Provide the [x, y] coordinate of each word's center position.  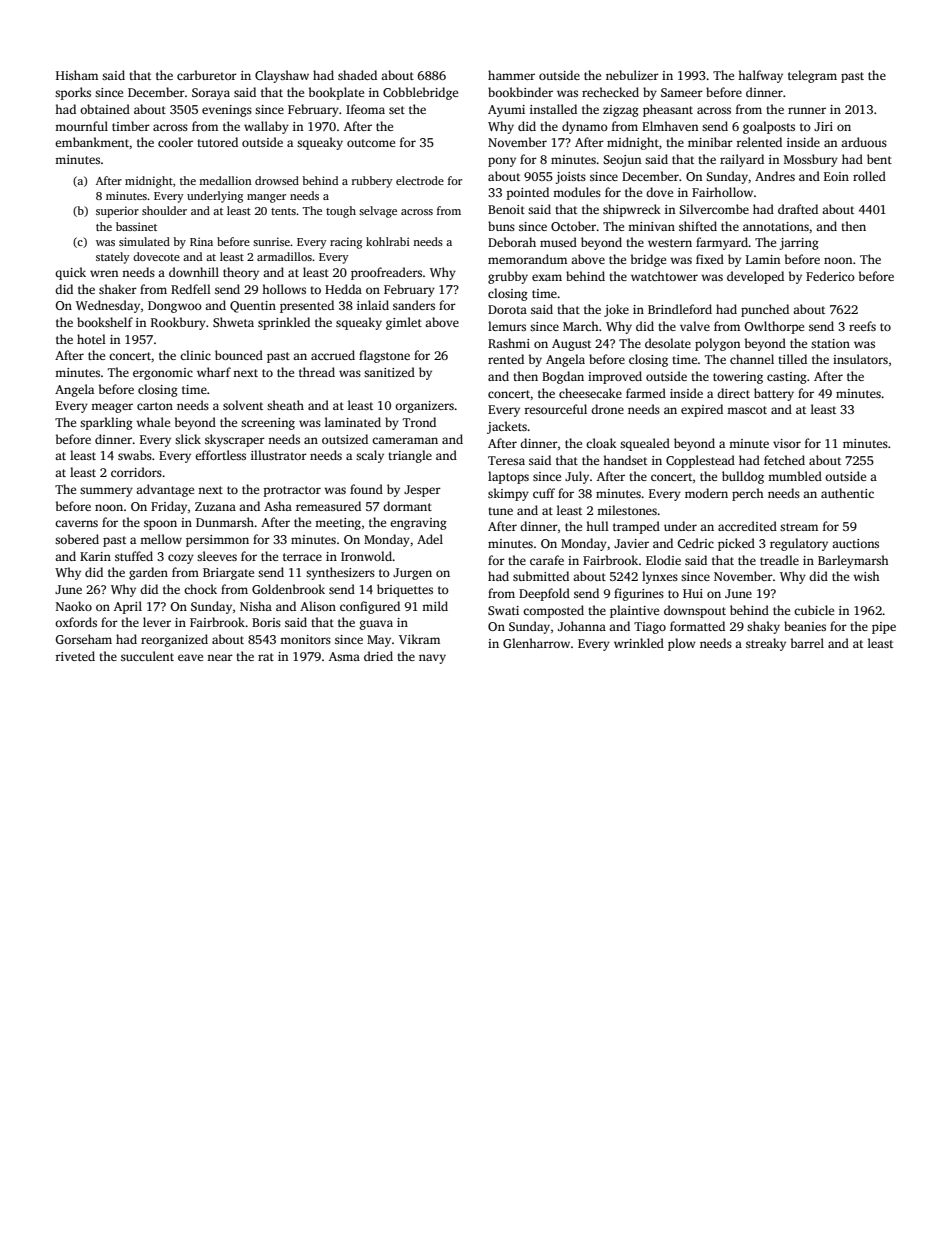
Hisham [77, 75]
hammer [511, 75]
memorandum [527, 259]
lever [157, 622]
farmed [646, 393]
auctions [855, 543]
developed [755, 277]
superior [117, 212]
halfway [760, 76]
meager [112, 408]
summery [106, 492]
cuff [544, 493]
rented [506, 359]
